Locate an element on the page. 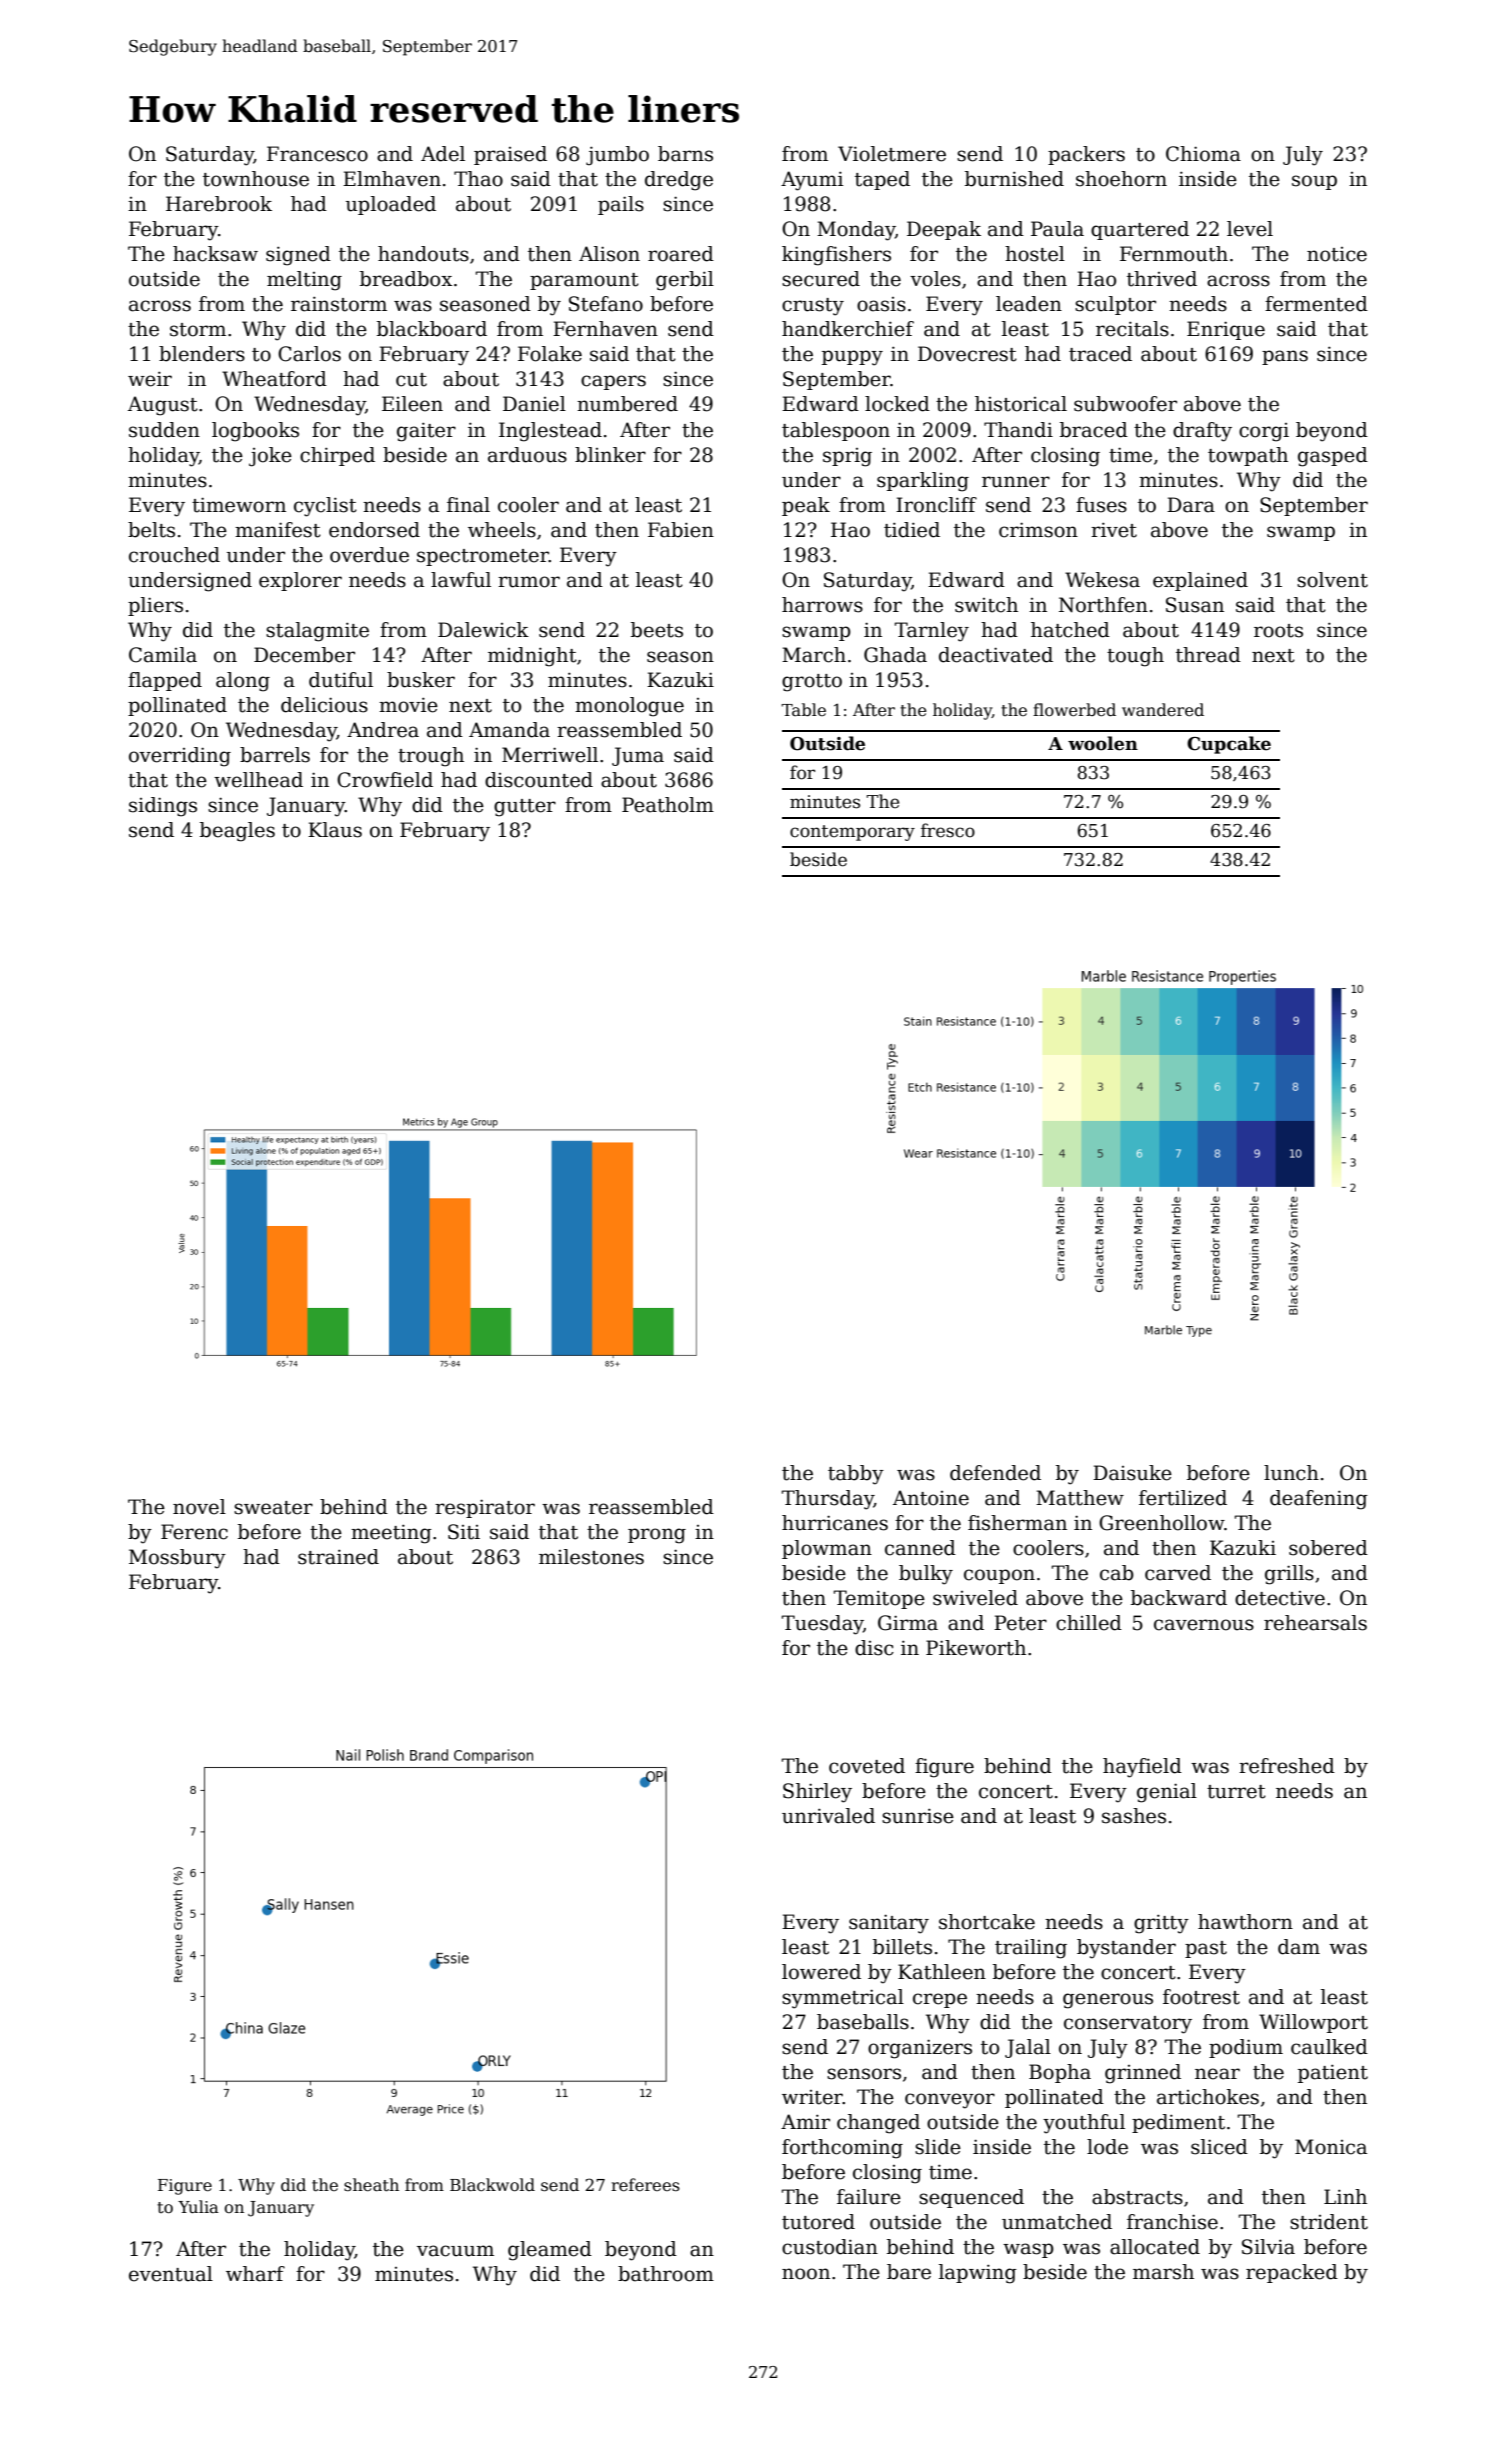  contemporary is located at coordinates (852, 833).
